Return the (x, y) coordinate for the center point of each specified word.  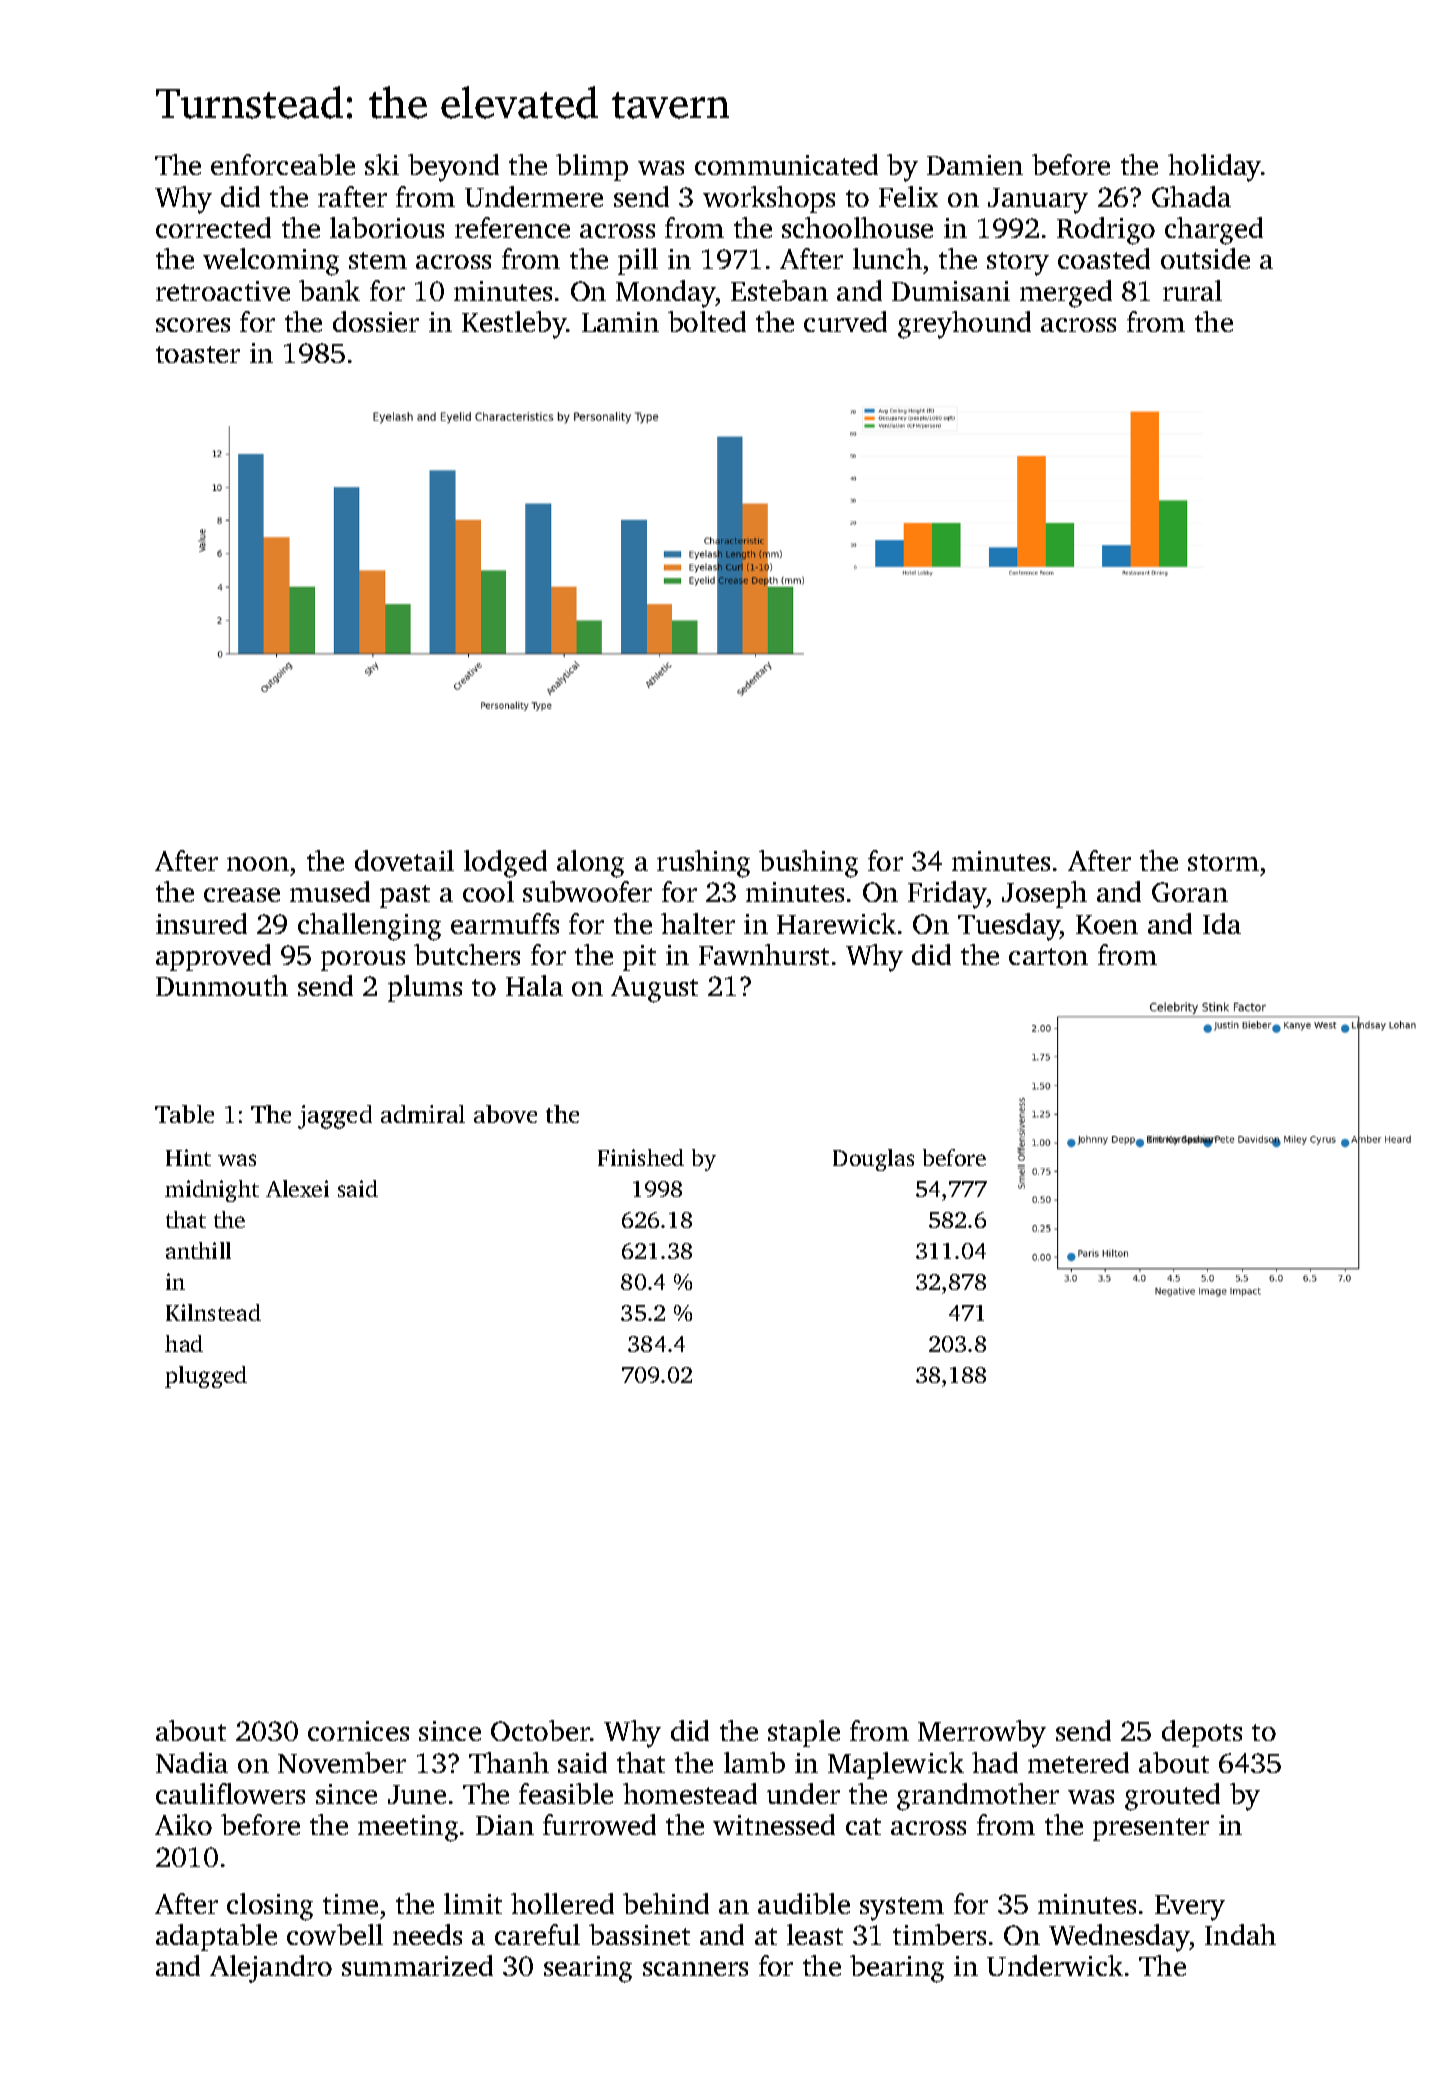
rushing (703, 864)
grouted (1172, 1797)
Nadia (192, 1762)
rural (1192, 290)
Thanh (509, 1762)
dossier (376, 321)
